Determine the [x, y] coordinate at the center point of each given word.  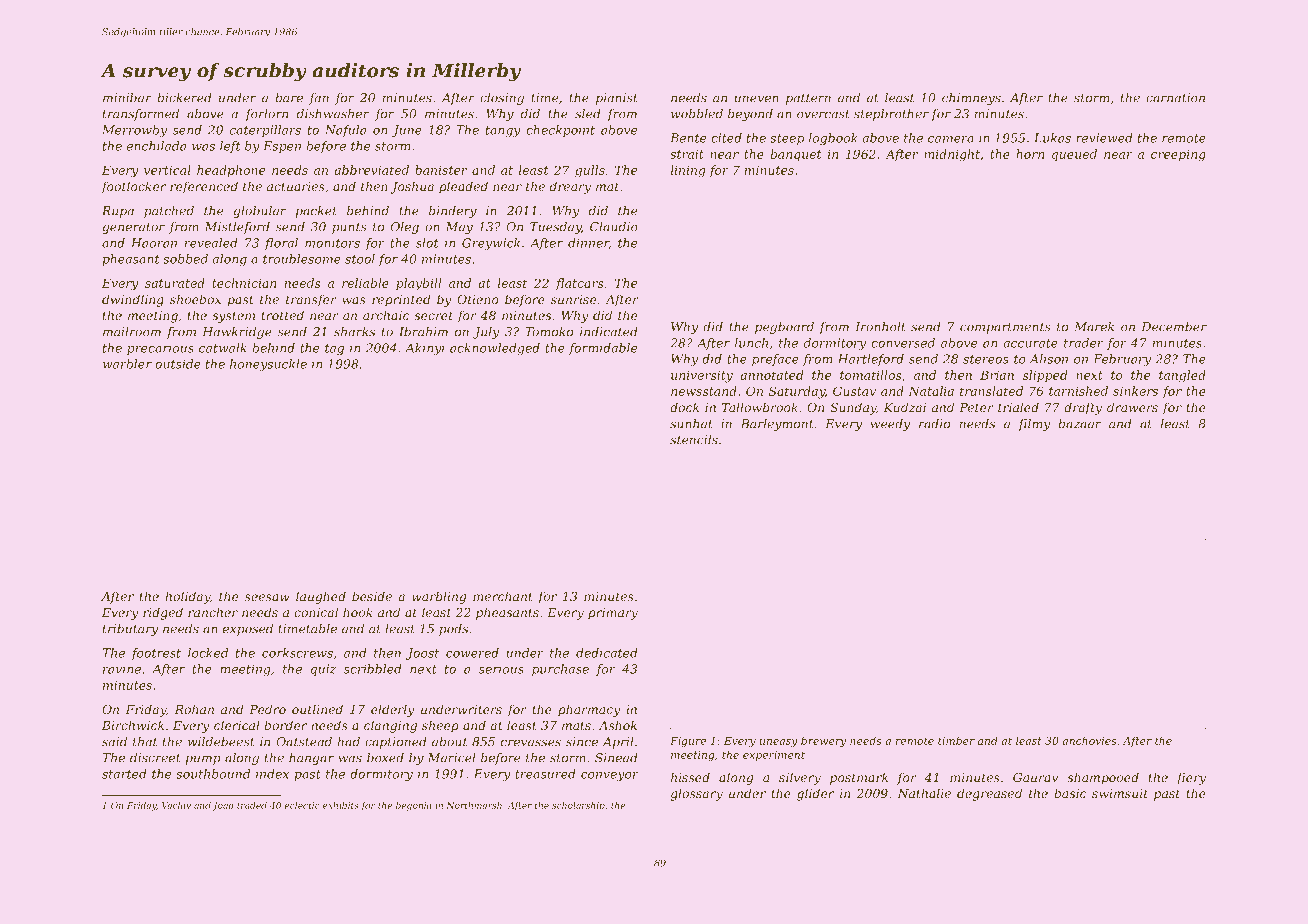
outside [178, 364]
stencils [694, 440]
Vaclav [176, 805]
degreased [989, 794]
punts [349, 228]
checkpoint [560, 131]
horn [1030, 154]
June [407, 131]
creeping [1178, 156]
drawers [1132, 407]
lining [688, 171]
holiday [187, 597]
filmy [1034, 425]
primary [613, 614]
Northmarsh [474, 805]
